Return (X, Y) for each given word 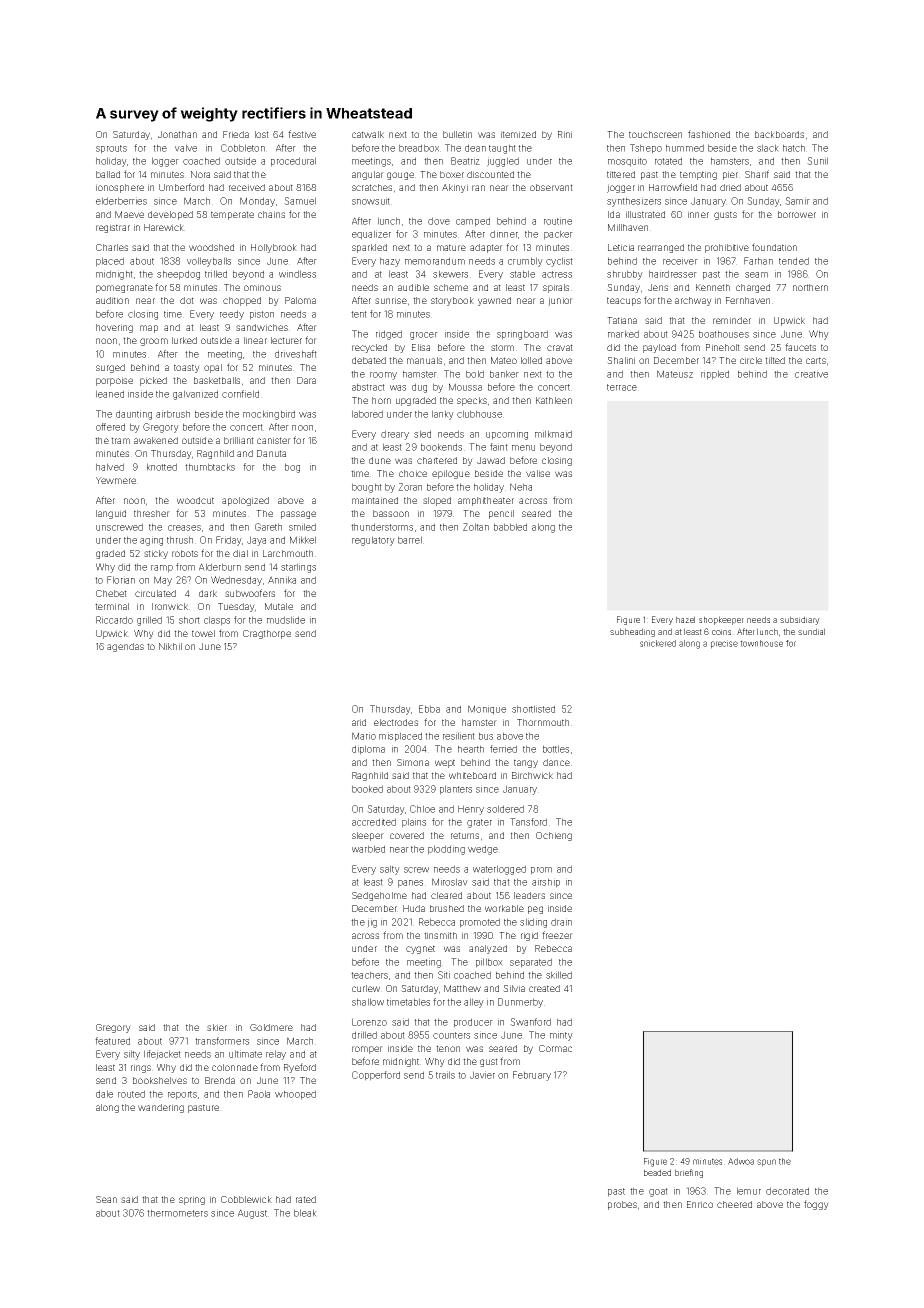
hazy (390, 262)
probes (622, 1205)
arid (359, 722)
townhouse (761, 643)
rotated (668, 161)
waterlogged (499, 870)
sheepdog (178, 275)
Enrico (700, 1204)
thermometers (177, 1213)
